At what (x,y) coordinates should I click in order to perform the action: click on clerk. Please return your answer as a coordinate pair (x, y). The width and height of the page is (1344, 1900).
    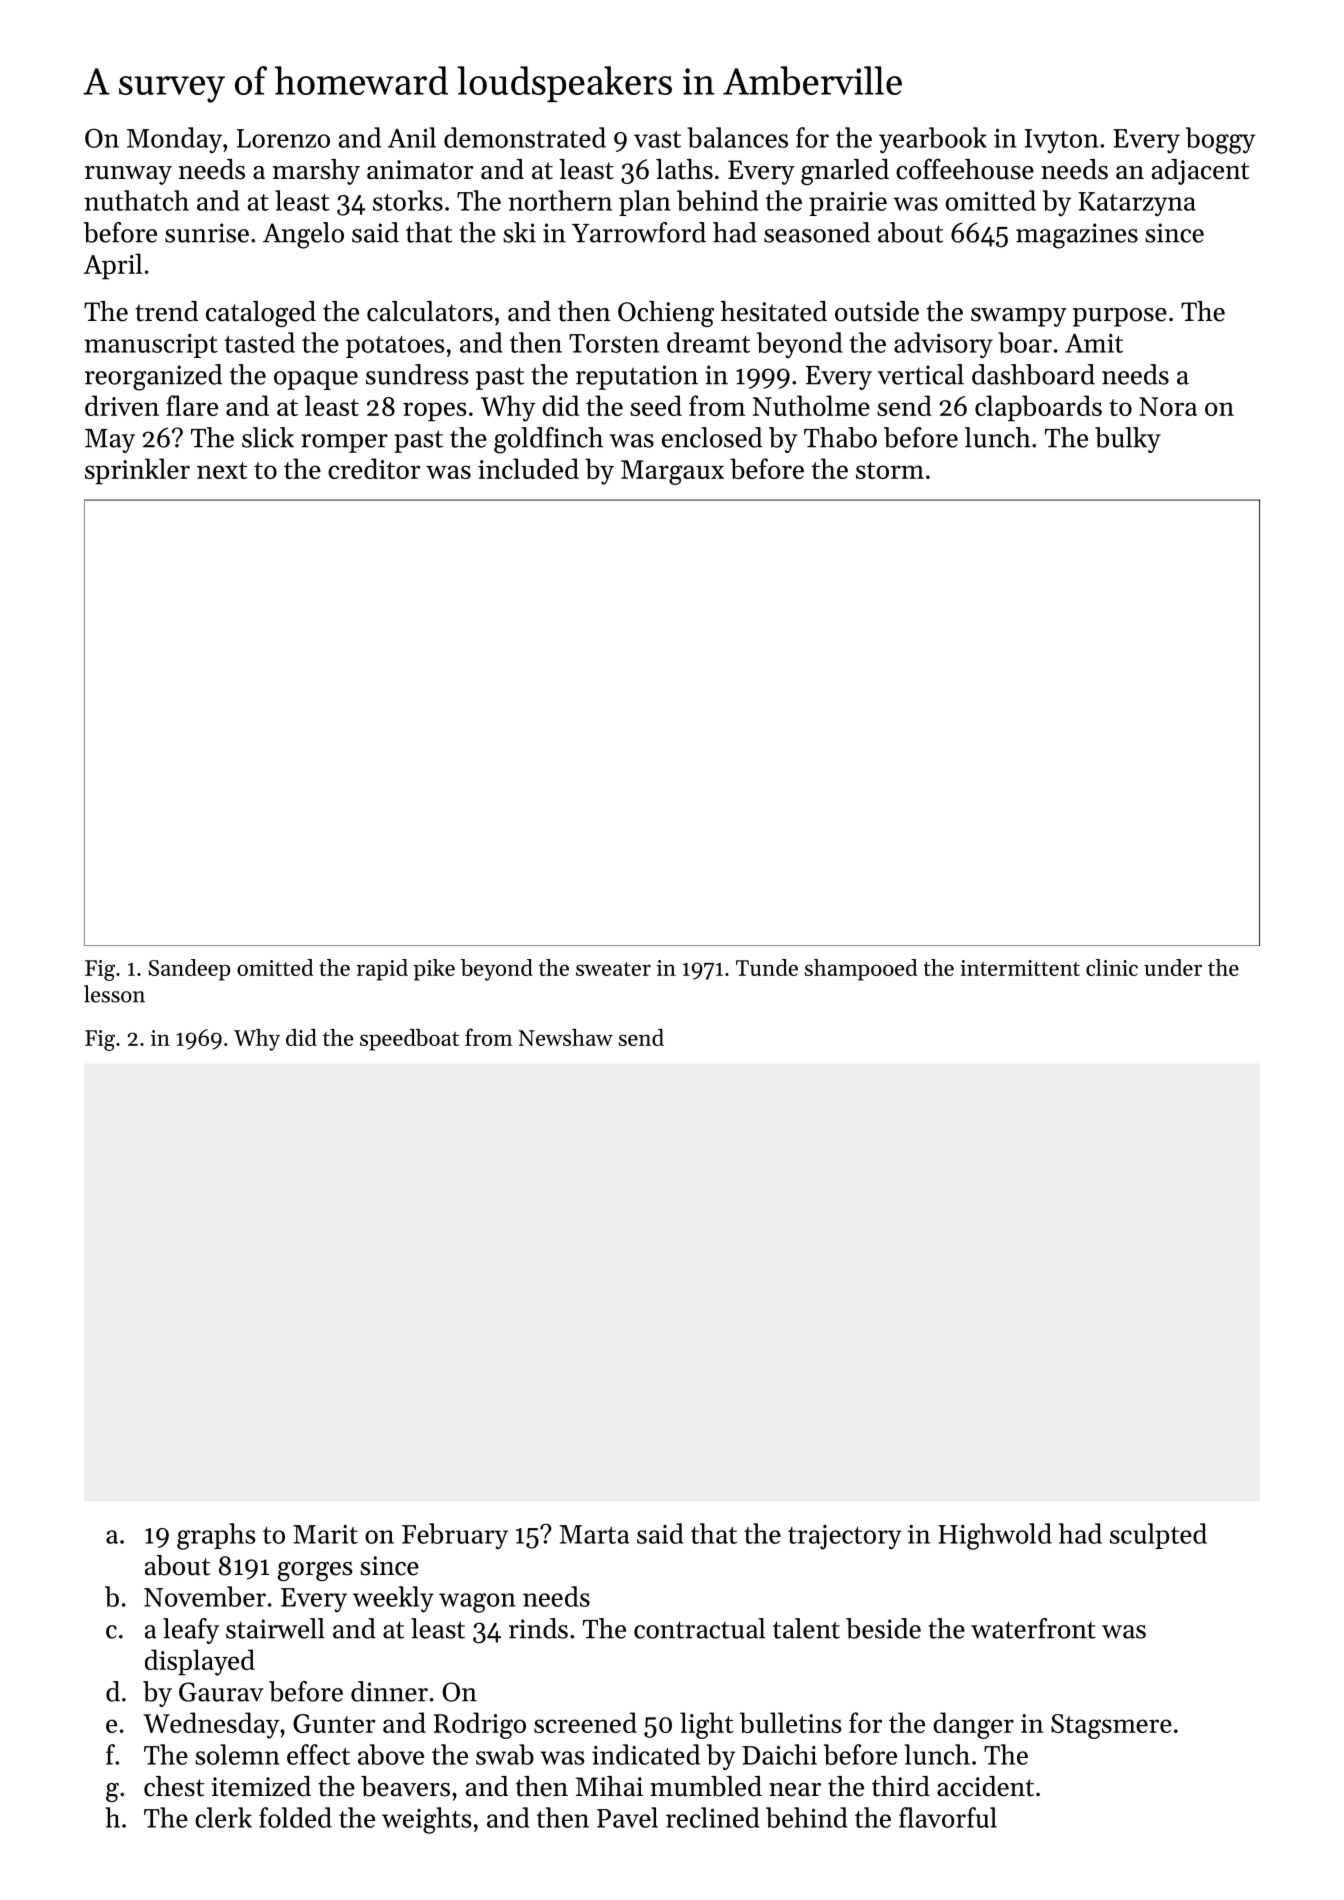
    Looking at the image, I should click on (223, 1817).
